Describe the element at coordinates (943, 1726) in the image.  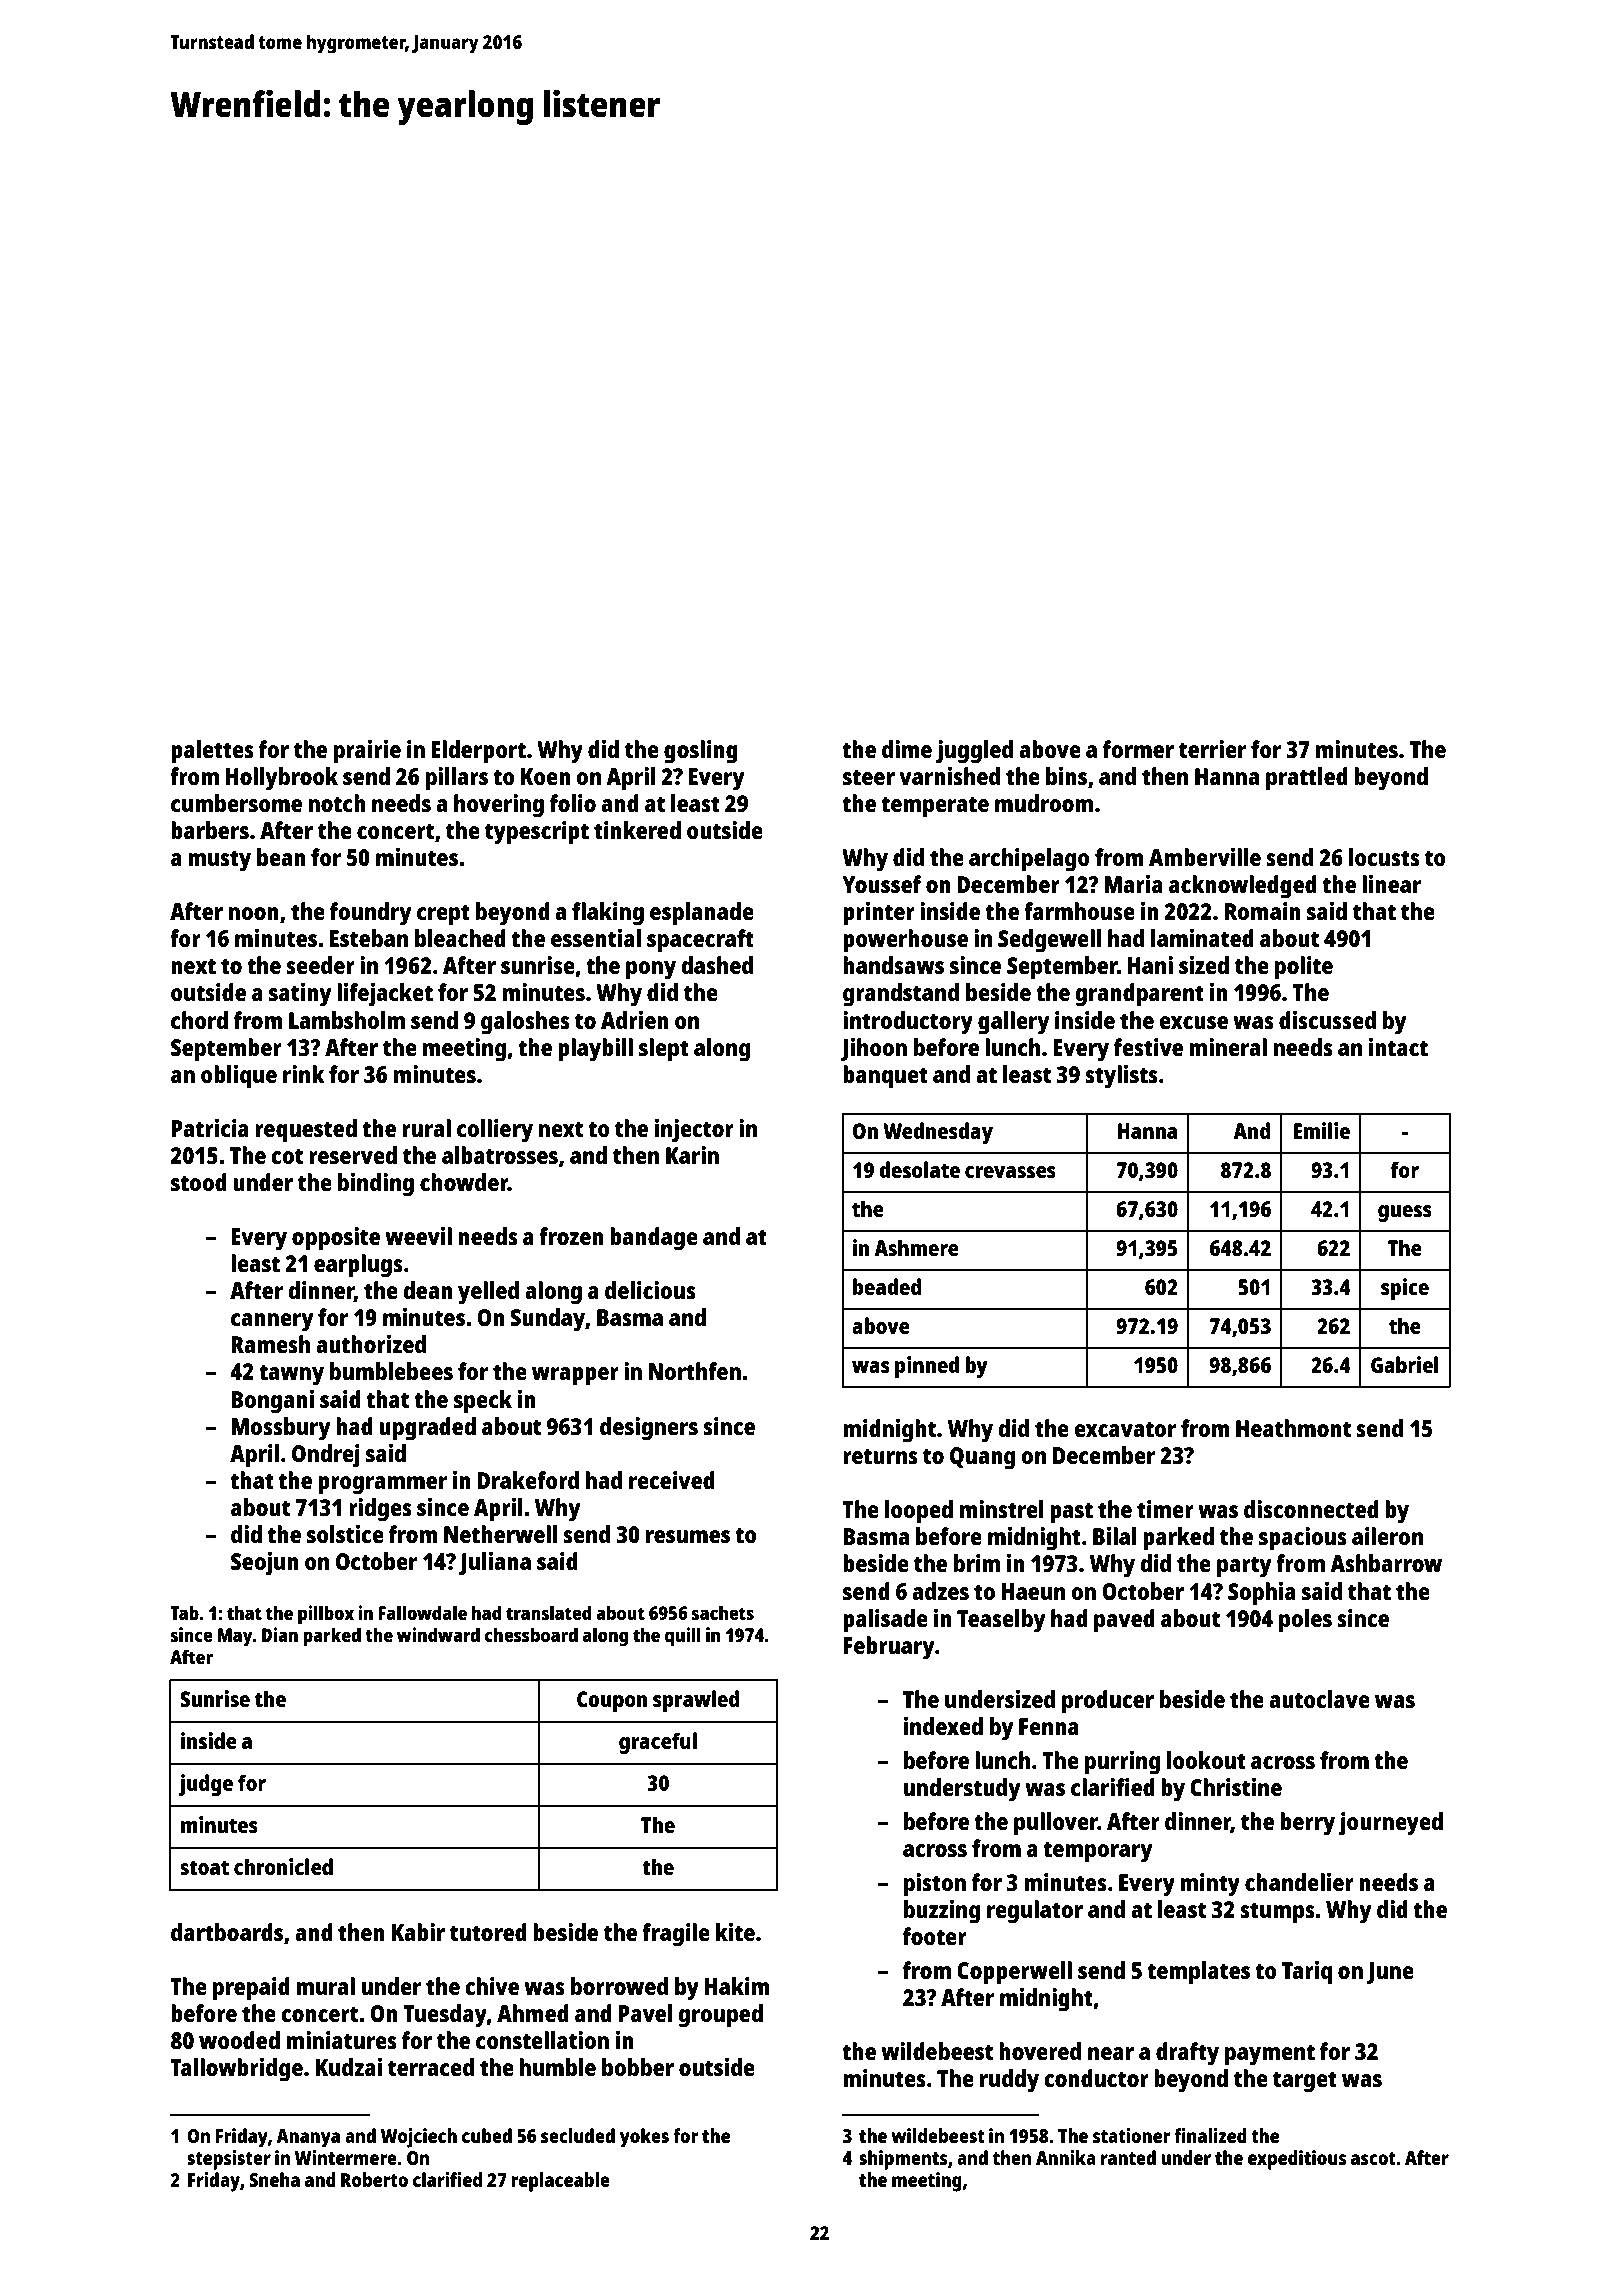
I see `indexed` at that location.
